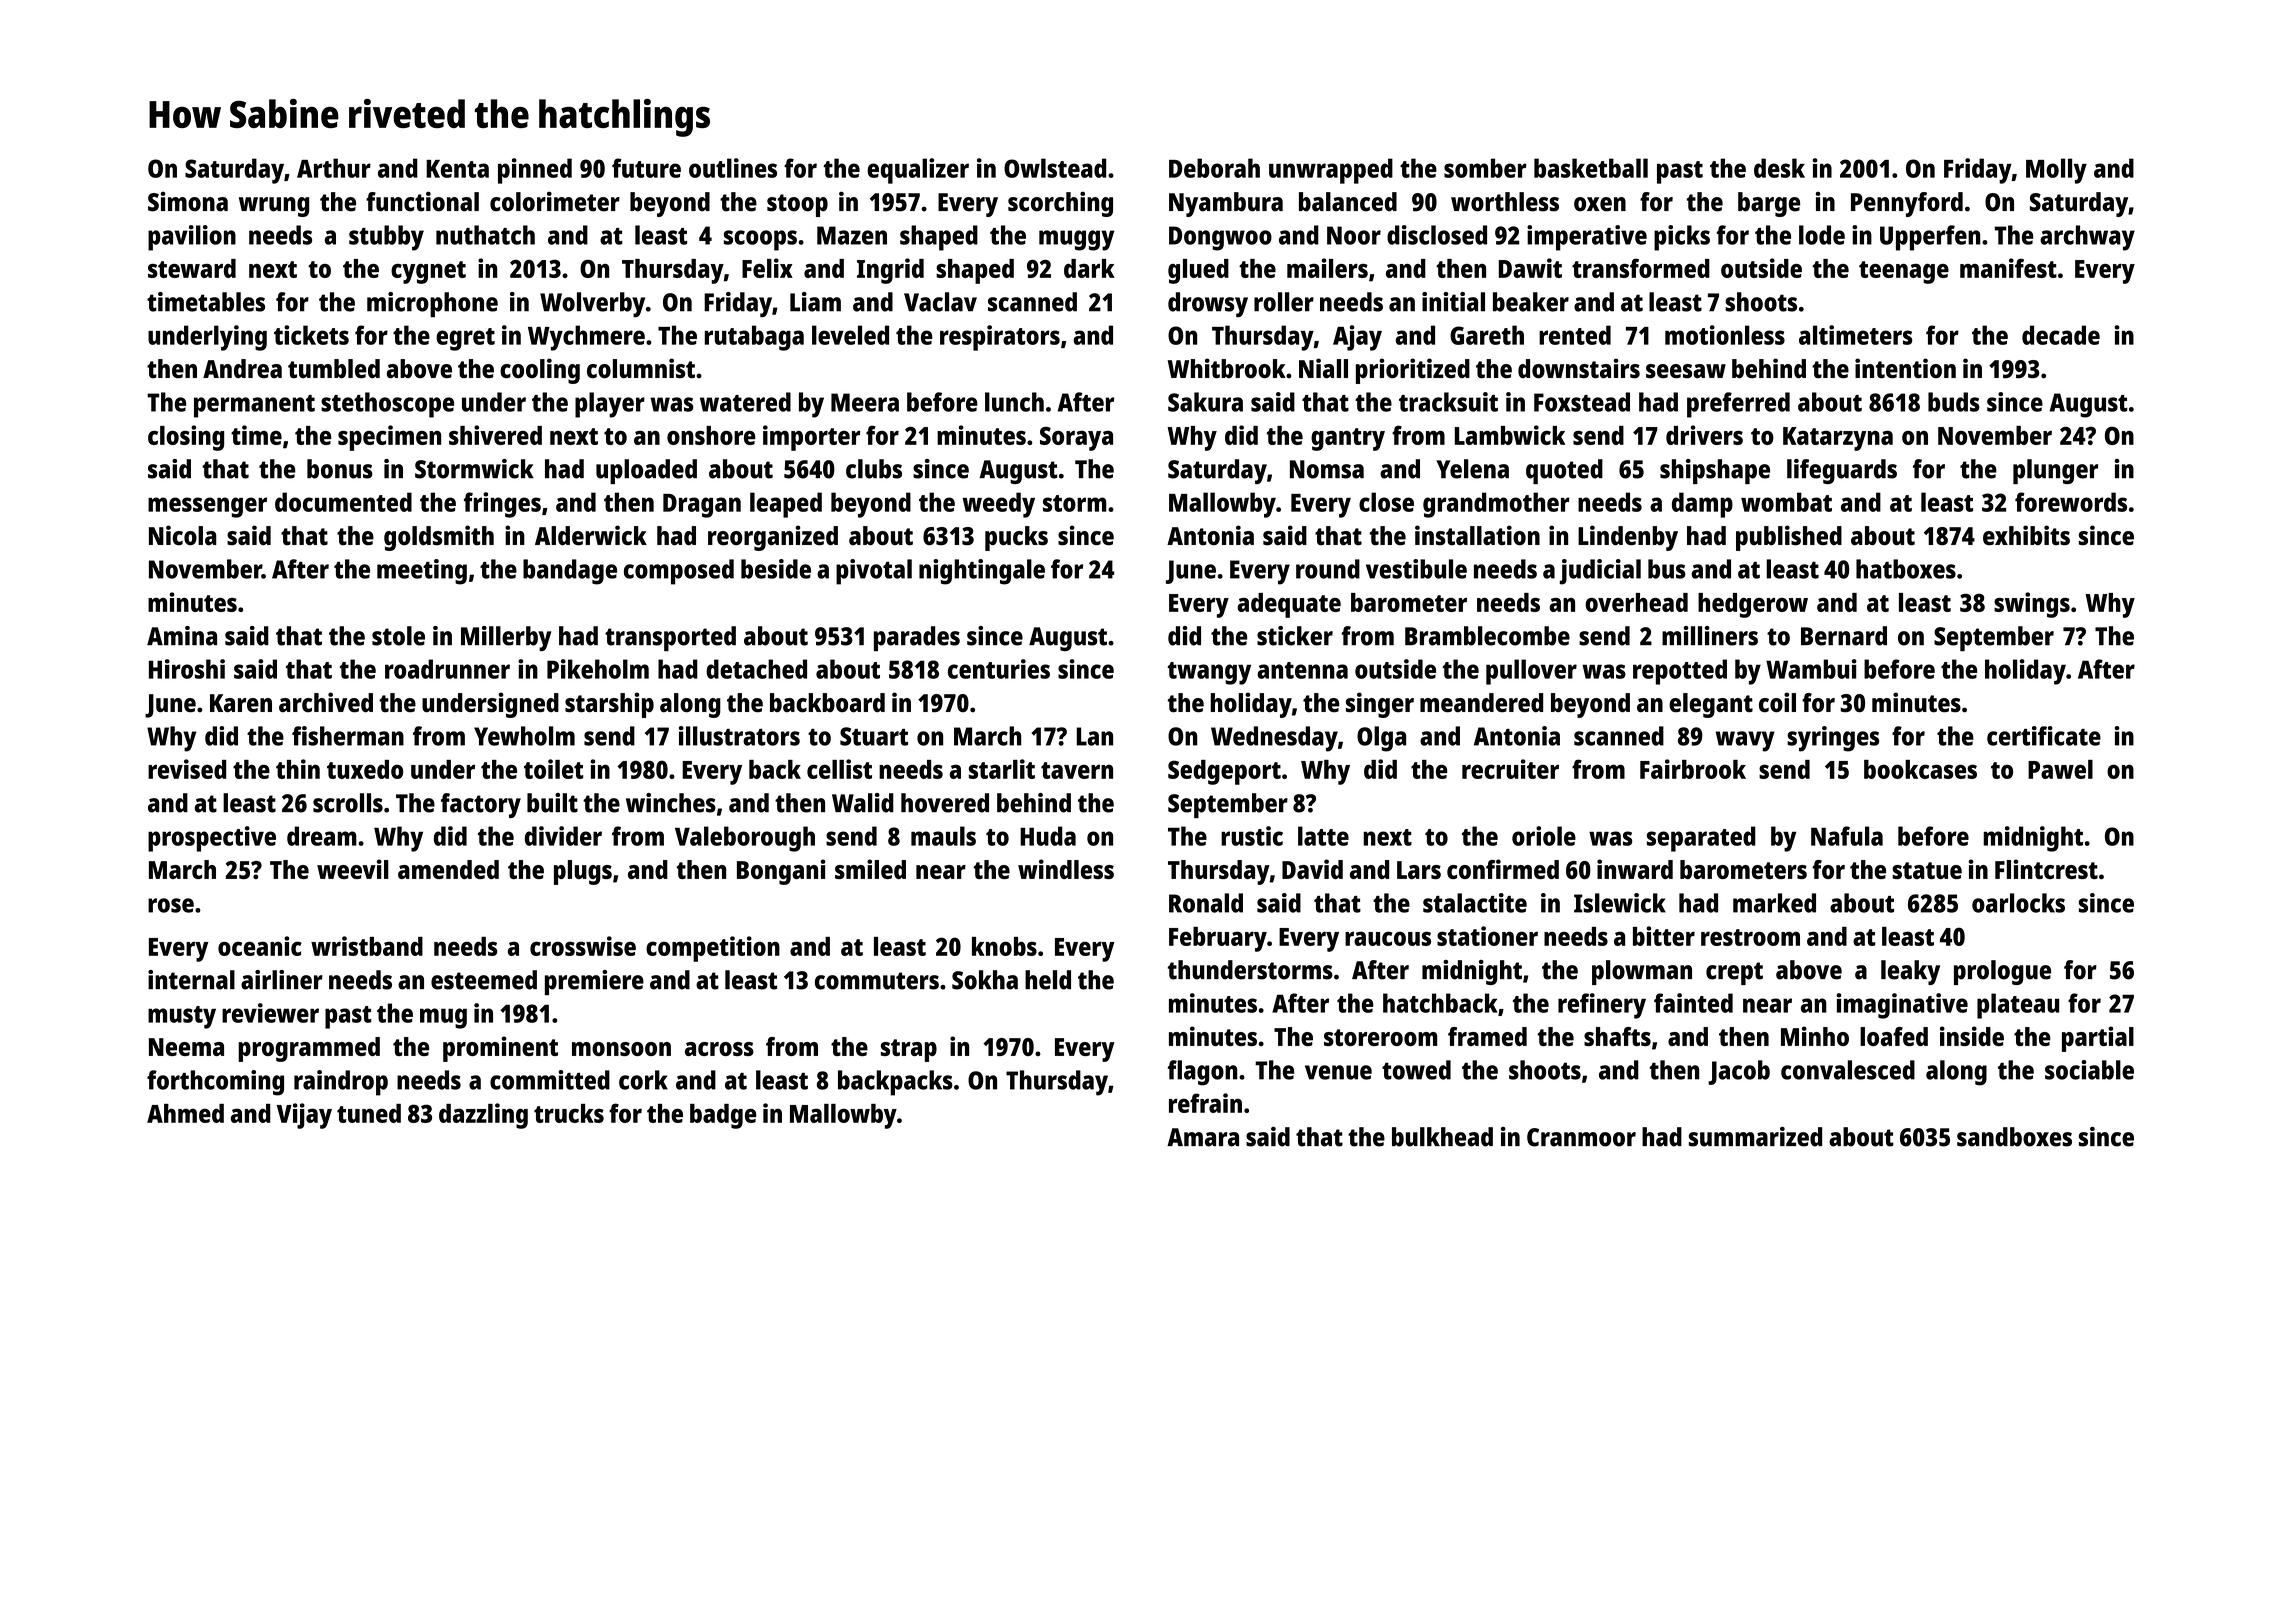 The image size is (2282, 1614). What do you see at coordinates (187, 669) in the screenshot?
I see `Hiroshi` at bounding box center [187, 669].
